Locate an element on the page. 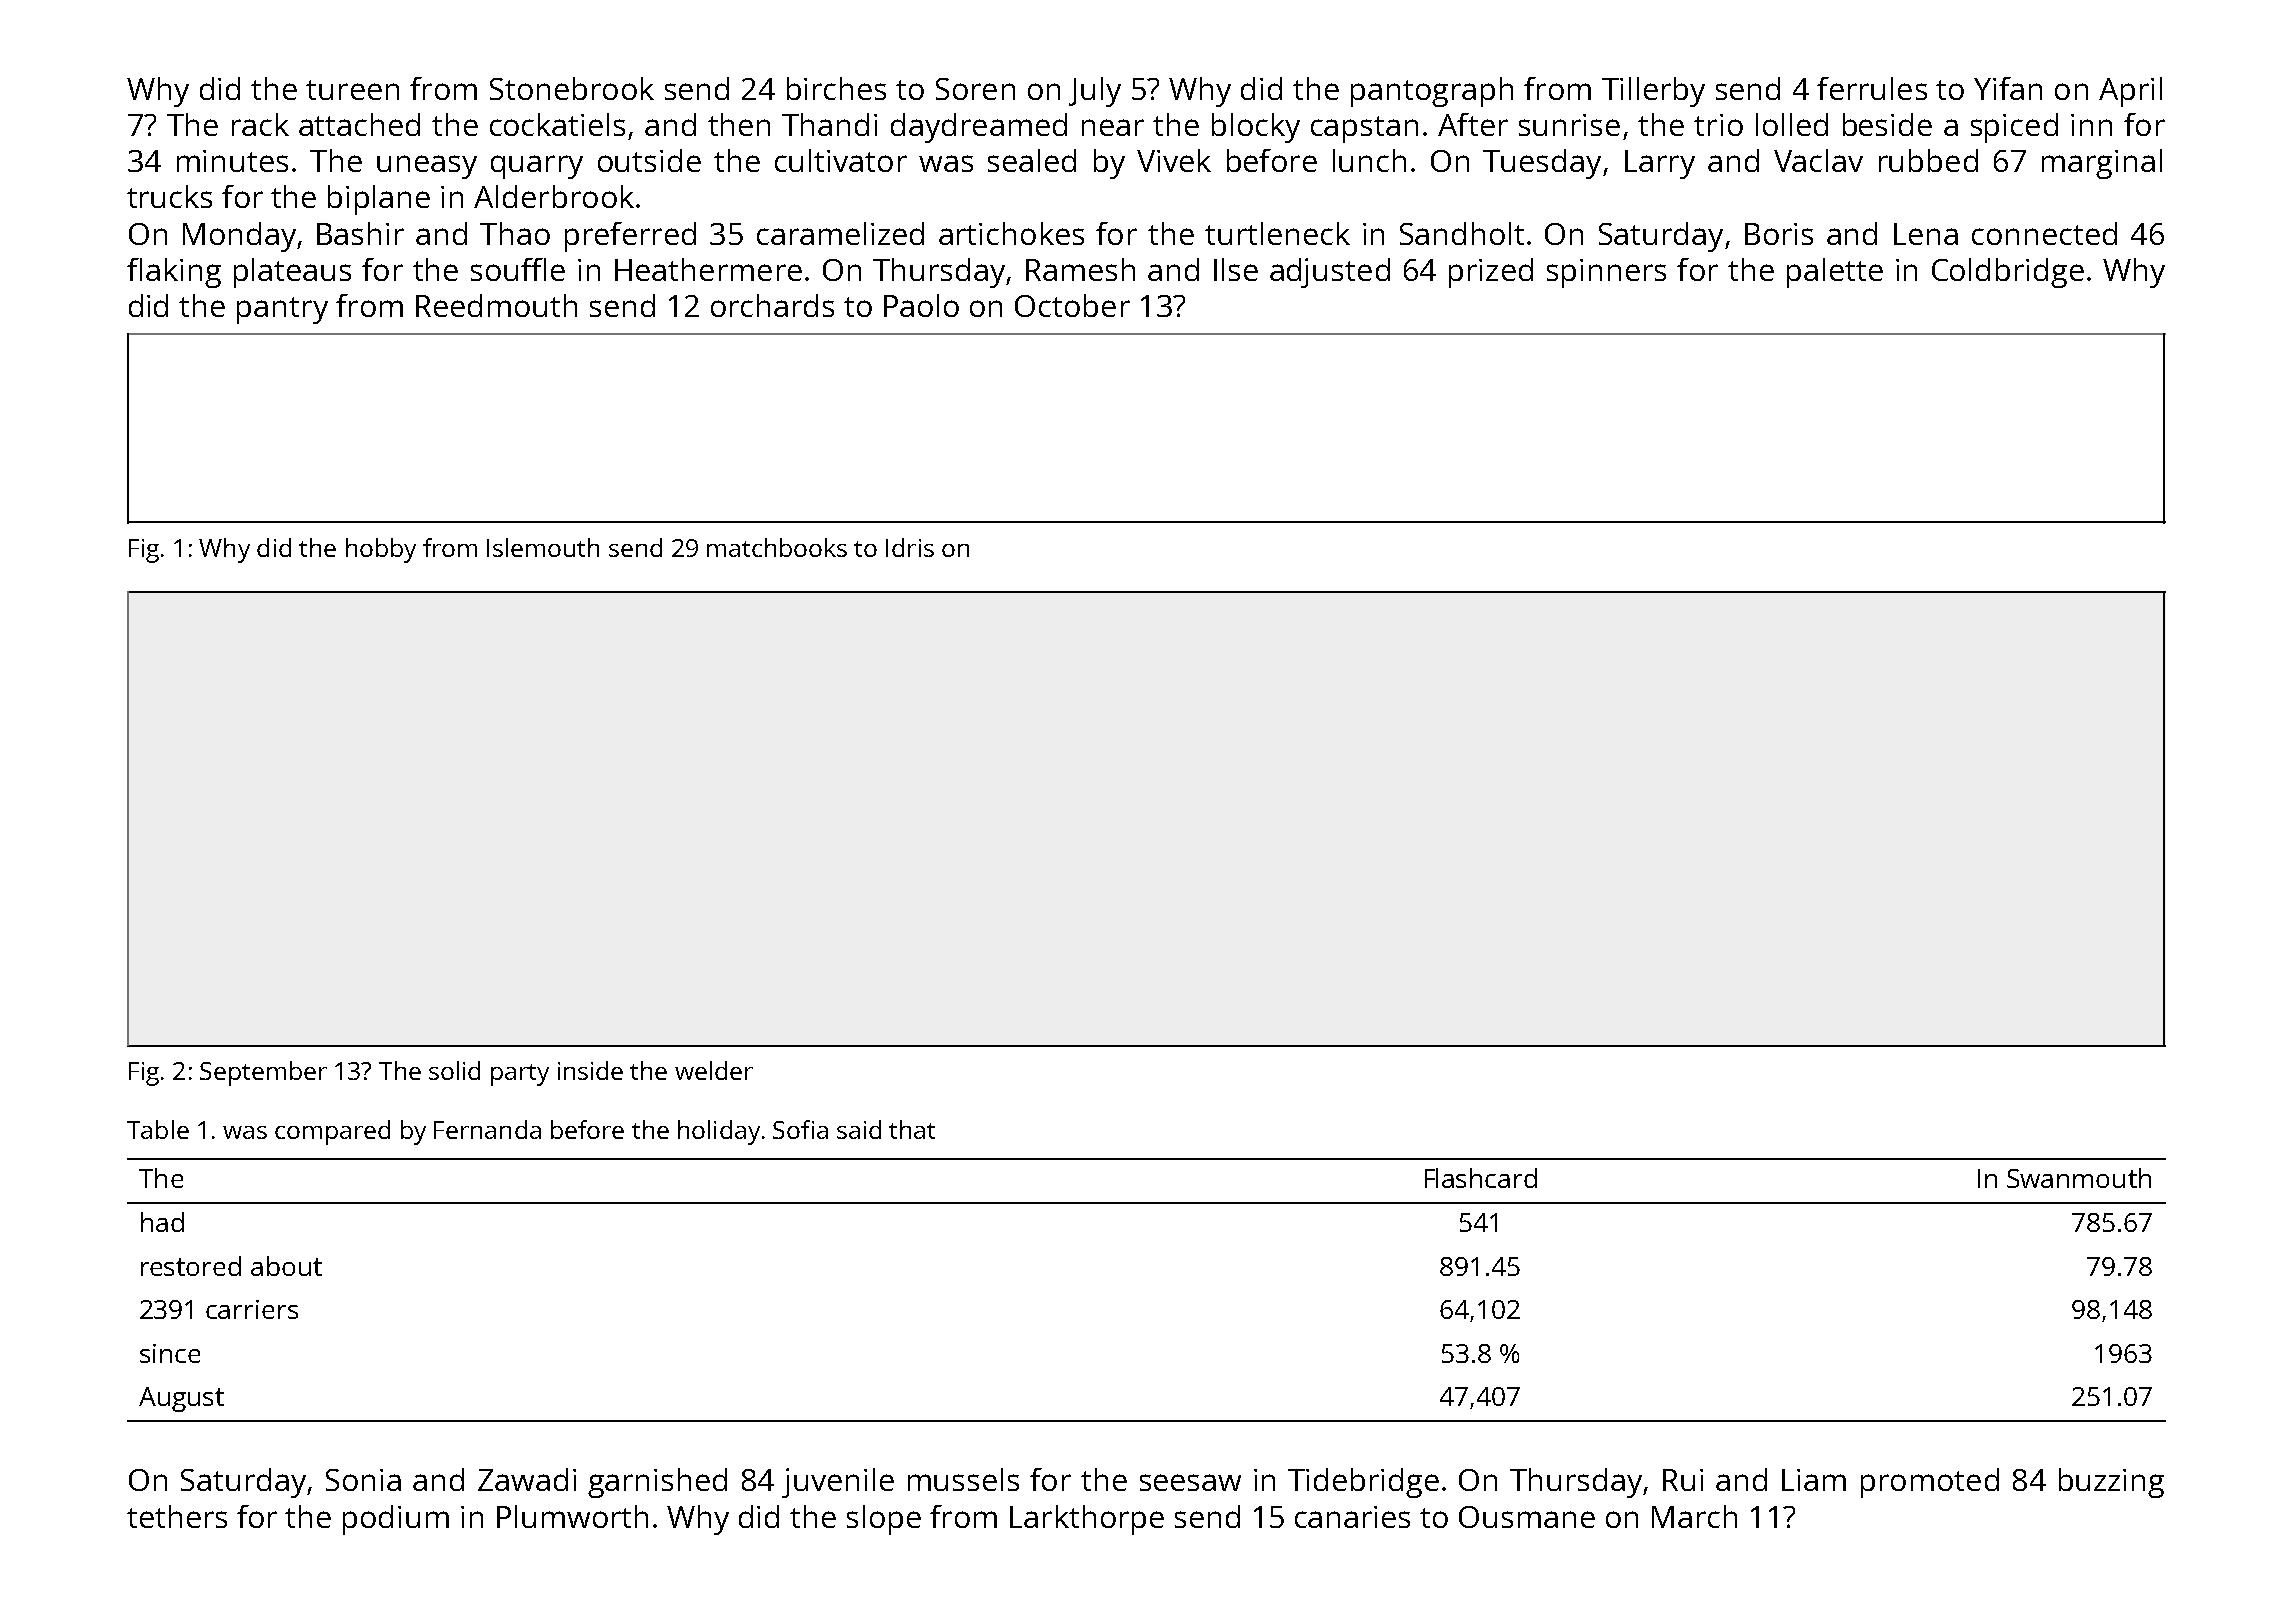  Islemouth is located at coordinates (543, 547).
